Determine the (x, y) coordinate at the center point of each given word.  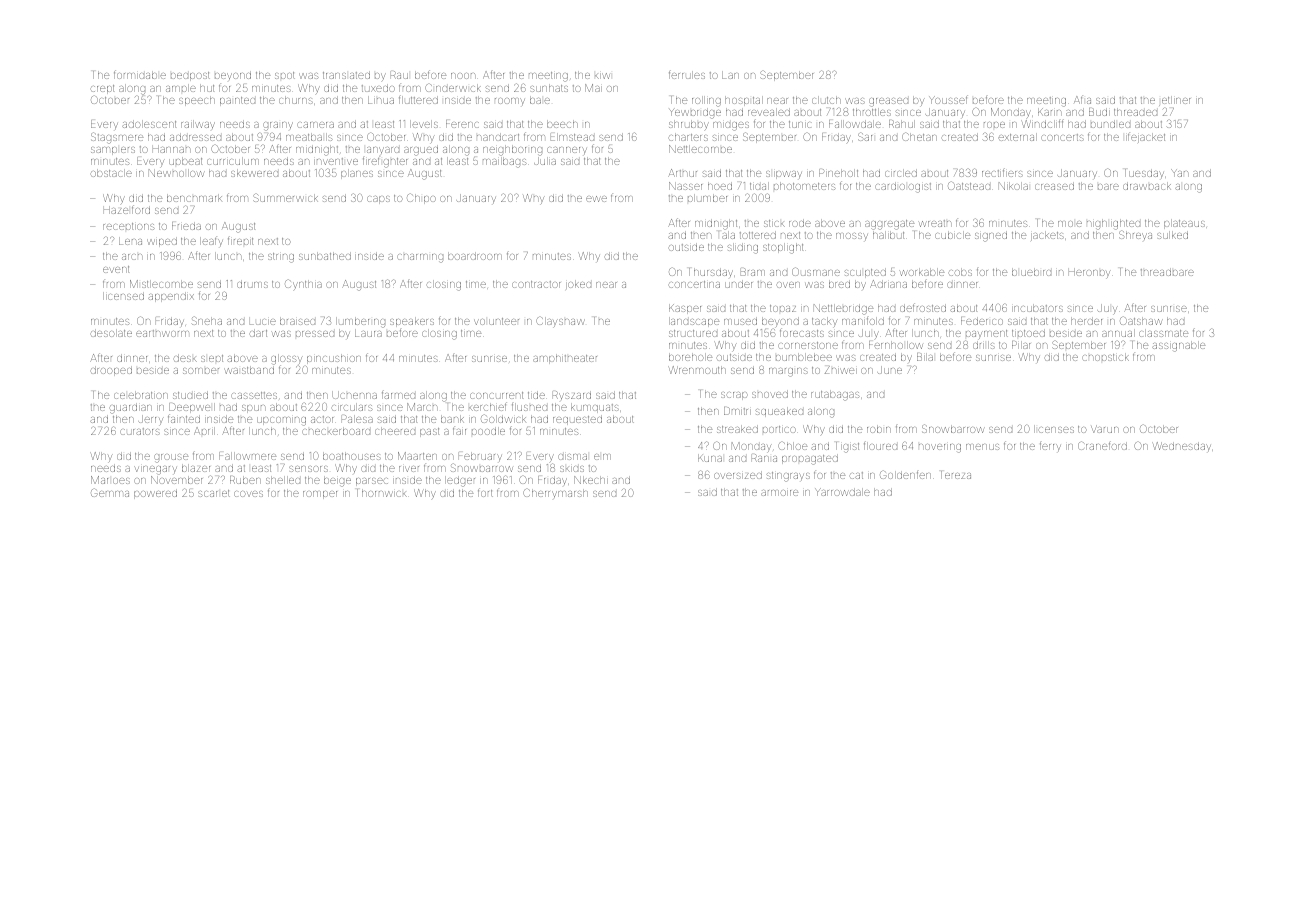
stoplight (783, 248)
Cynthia (303, 285)
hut (207, 88)
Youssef (948, 99)
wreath (935, 223)
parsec (372, 482)
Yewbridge (695, 113)
